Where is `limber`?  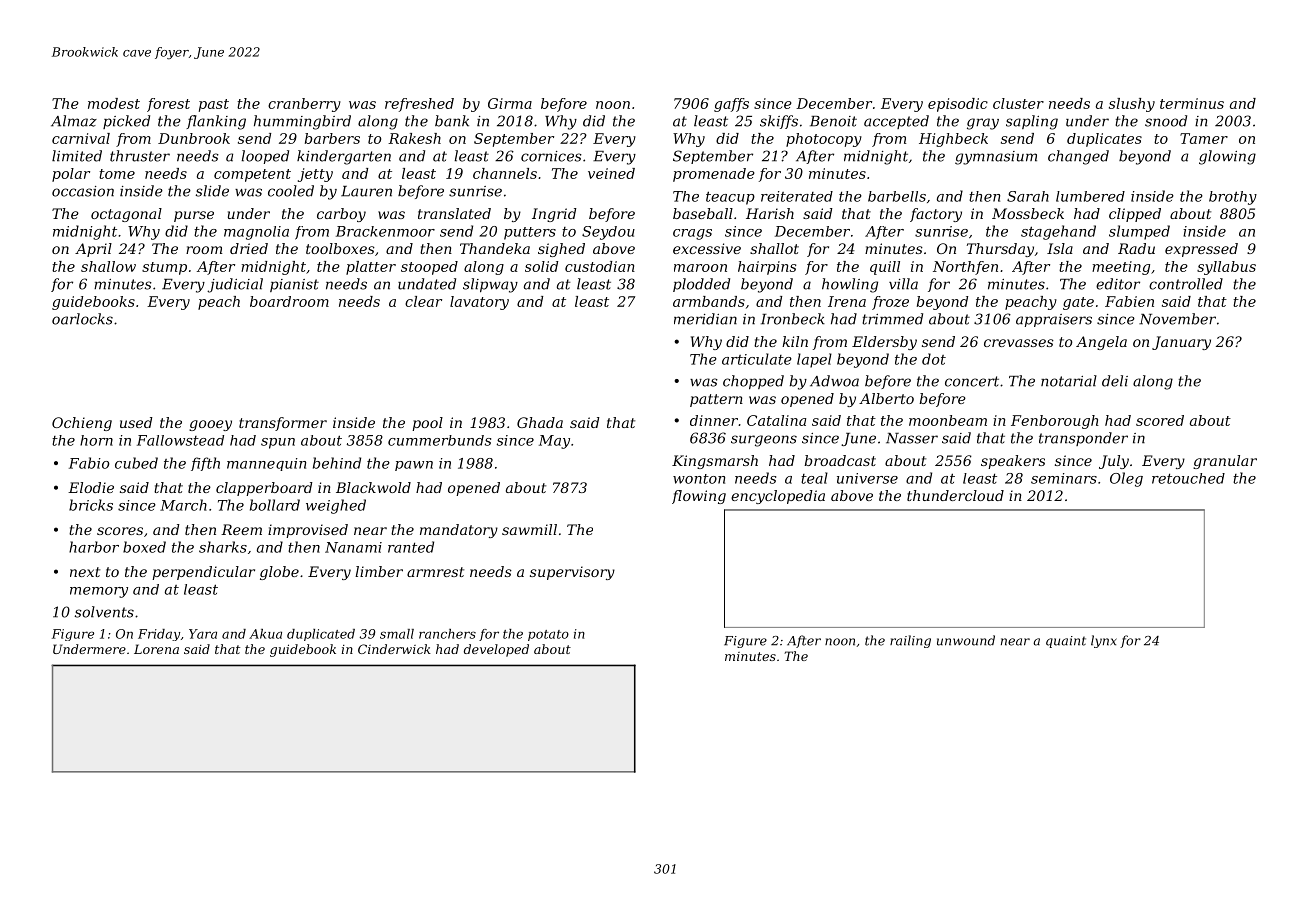
limber is located at coordinates (379, 571).
